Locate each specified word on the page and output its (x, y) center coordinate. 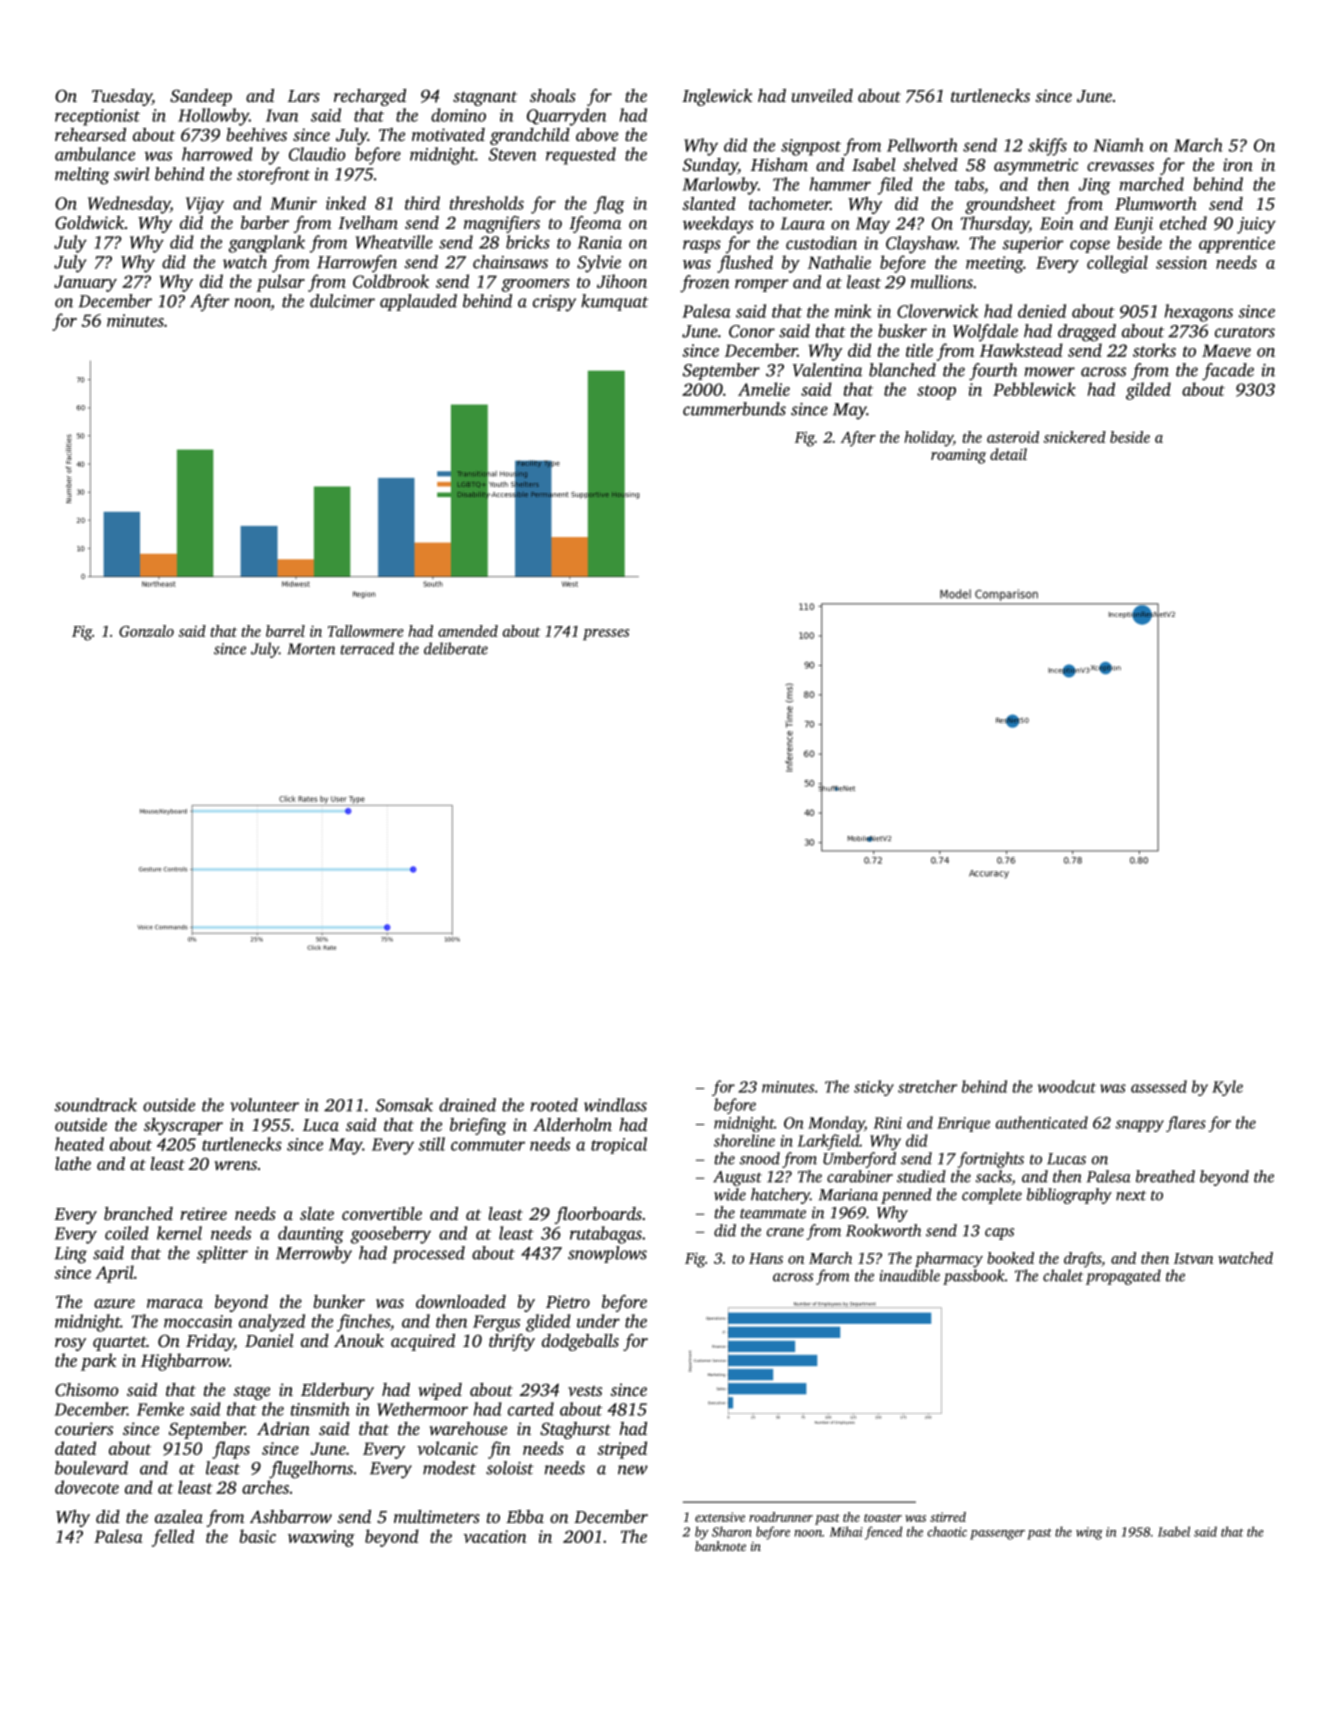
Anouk (359, 1340)
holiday (928, 439)
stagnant (485, 98)
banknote (720, 1546)
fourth (993, 372)
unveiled (822, 95)
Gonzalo (146, 631)
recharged (370, 97)
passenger (997, 1535)
